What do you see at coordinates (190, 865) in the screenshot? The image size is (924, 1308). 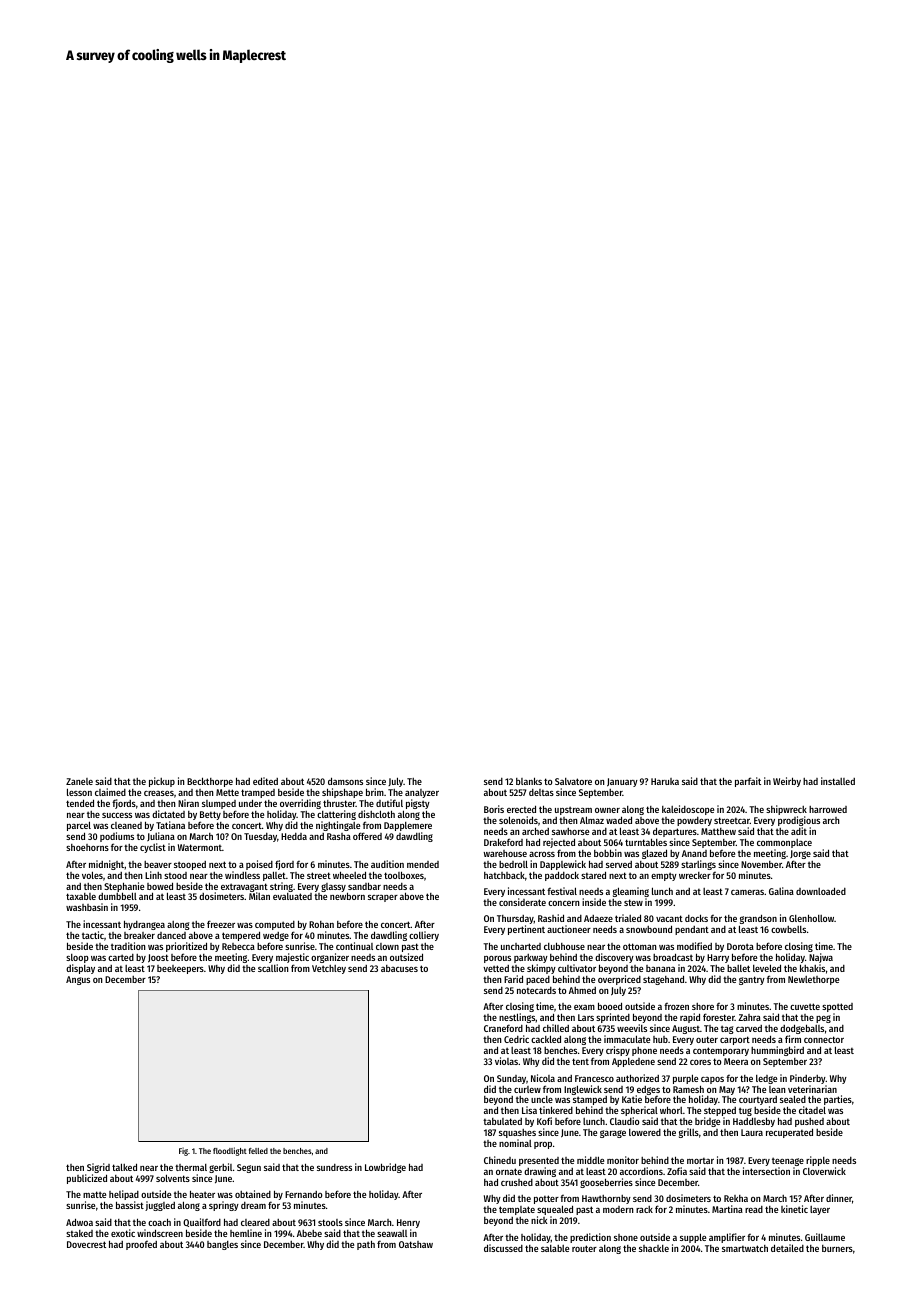 I see `stooped` at bounding box center [190, 865].
